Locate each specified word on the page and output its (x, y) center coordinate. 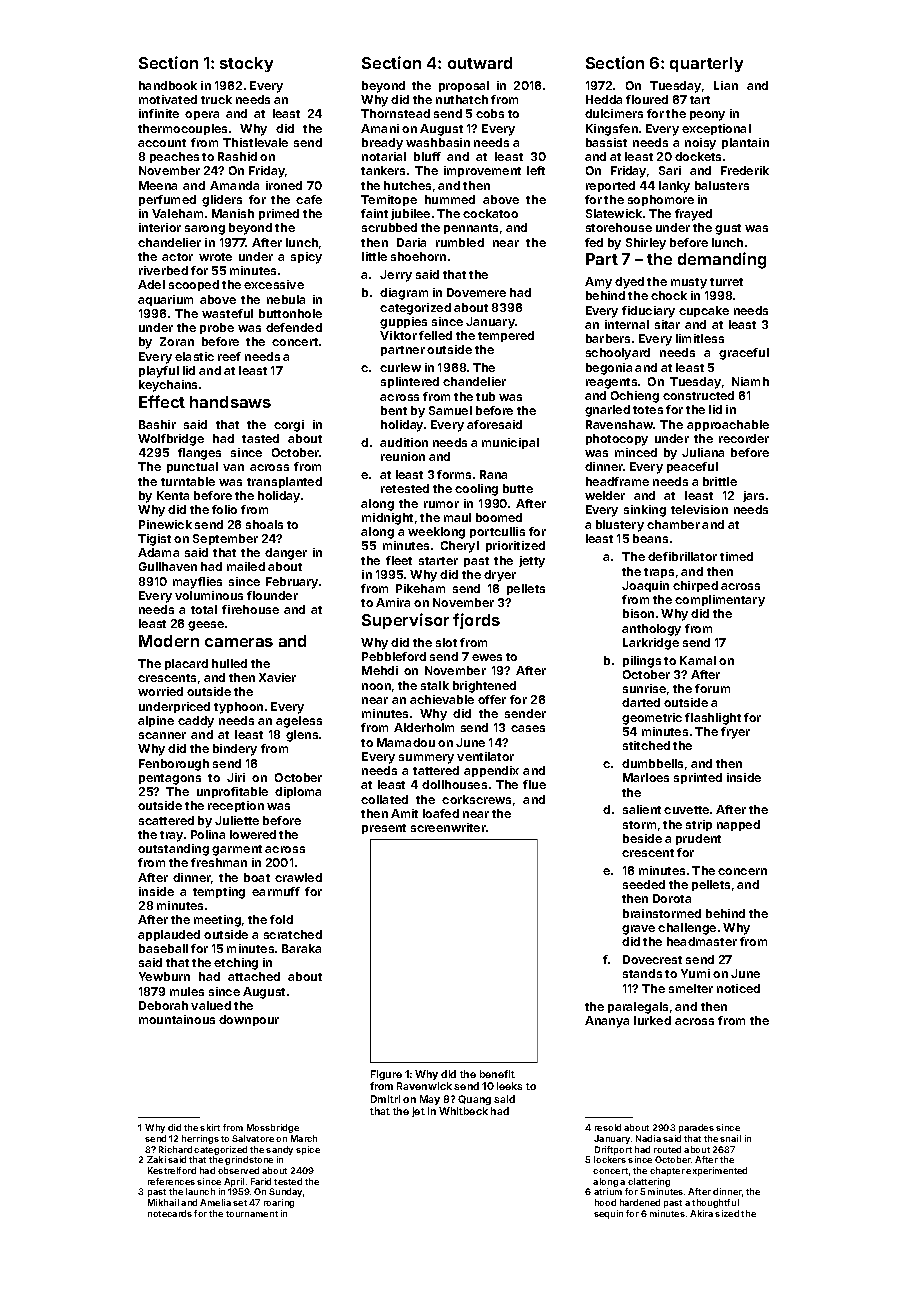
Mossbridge (273, 1128)
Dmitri (385, 1099)
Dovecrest (652, 959)
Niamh (750, 381)
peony (707, 116)
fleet (399, 560)
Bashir (157, 424)
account (162, 143)
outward (480, 63)
